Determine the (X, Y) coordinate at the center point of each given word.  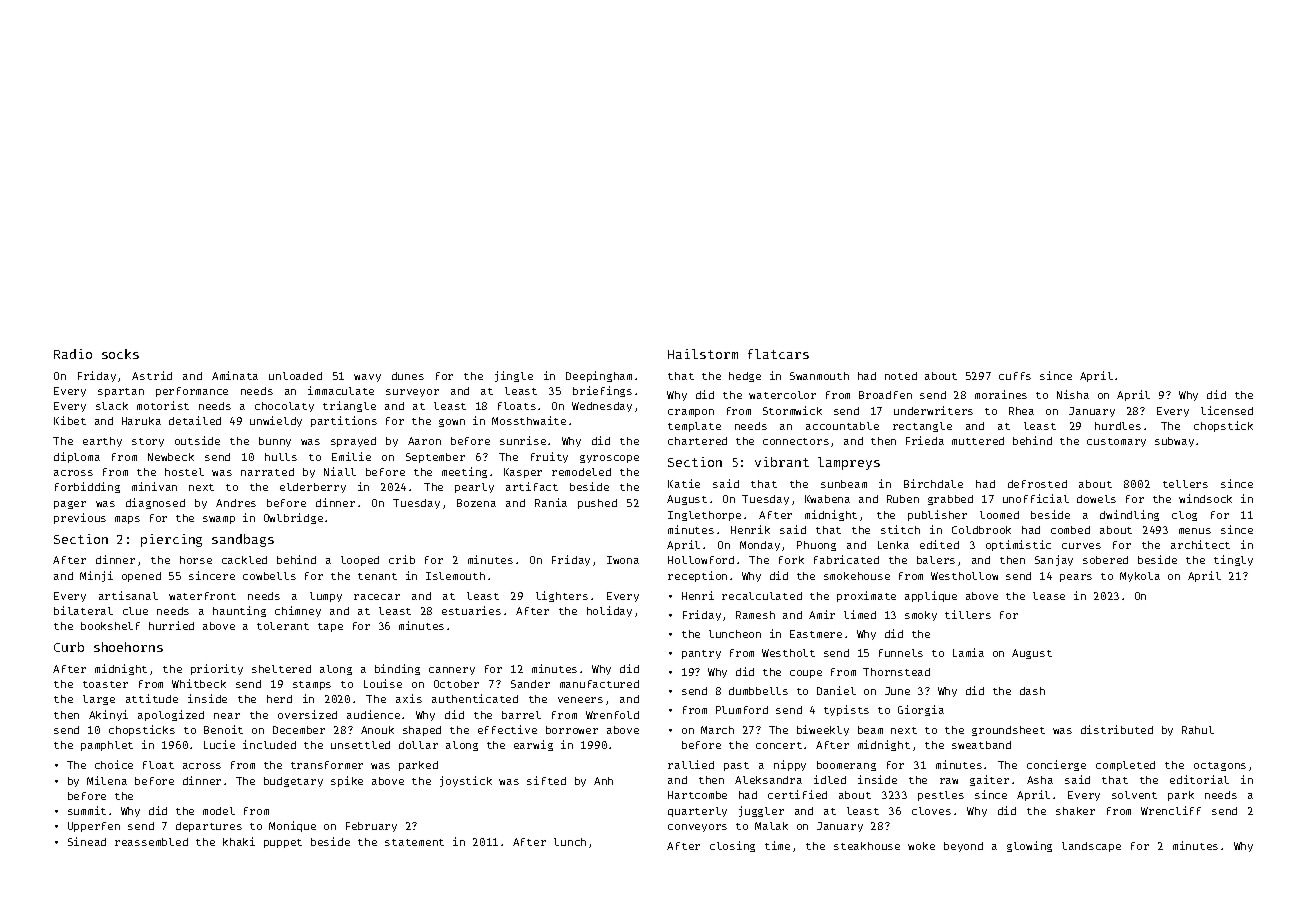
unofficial (1036, 498)
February (371, 827)
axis (409, 698)
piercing (171, 540)
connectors (796, 441)
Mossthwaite (529, 420)
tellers (1185, 484)
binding (397, 669)
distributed (1117, 729)
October (456, 684)
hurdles (1118, 426)
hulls (281, 457)
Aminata (235, 375)
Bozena (476, 503)
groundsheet (1008, 731)
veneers (580, 700)
